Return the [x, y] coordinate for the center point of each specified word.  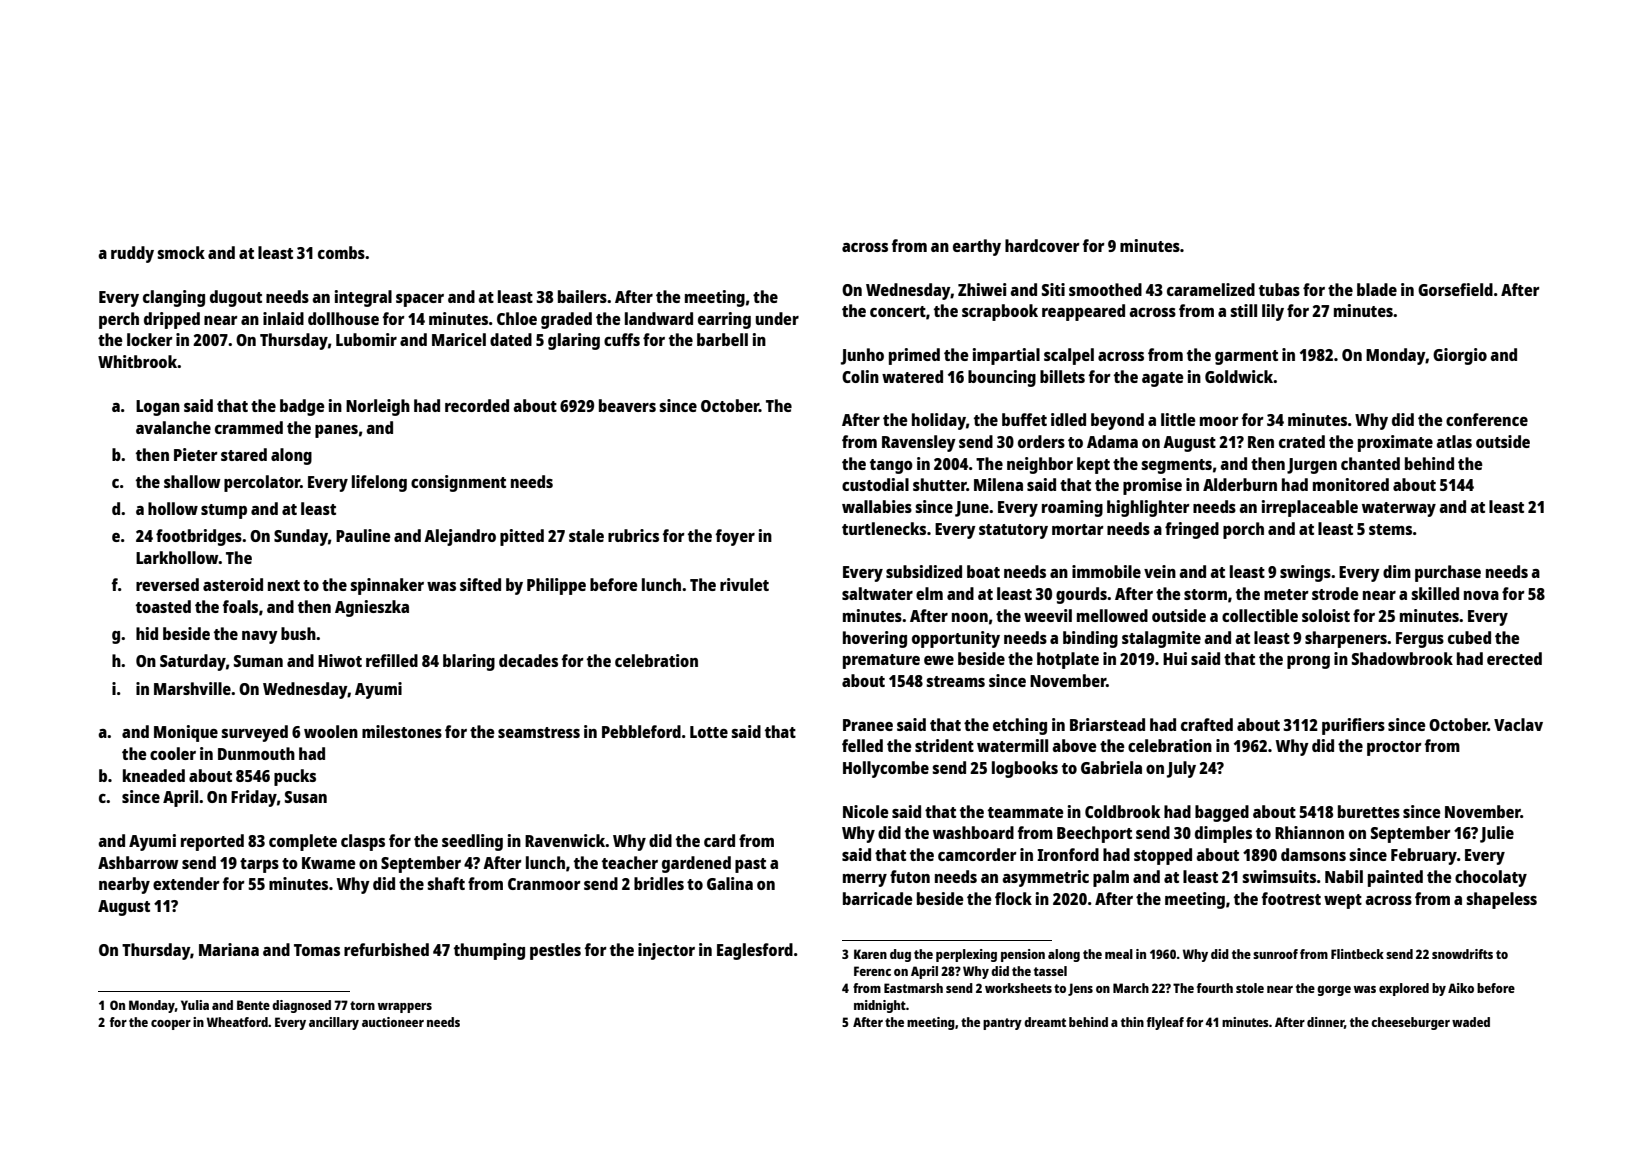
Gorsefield [1455, 289]
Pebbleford [641, 731]
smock [181, 252]
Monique [186, 733]
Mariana [229, 949]
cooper [171, 1025]
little [1178, 419]
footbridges [199, 537]
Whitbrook [137, 361]
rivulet [744, 584]
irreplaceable [1310, 508]
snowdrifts [1462, 954]
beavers [627, 405]
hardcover [1042, 245]
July [1181, 769]
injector [666, 951]
